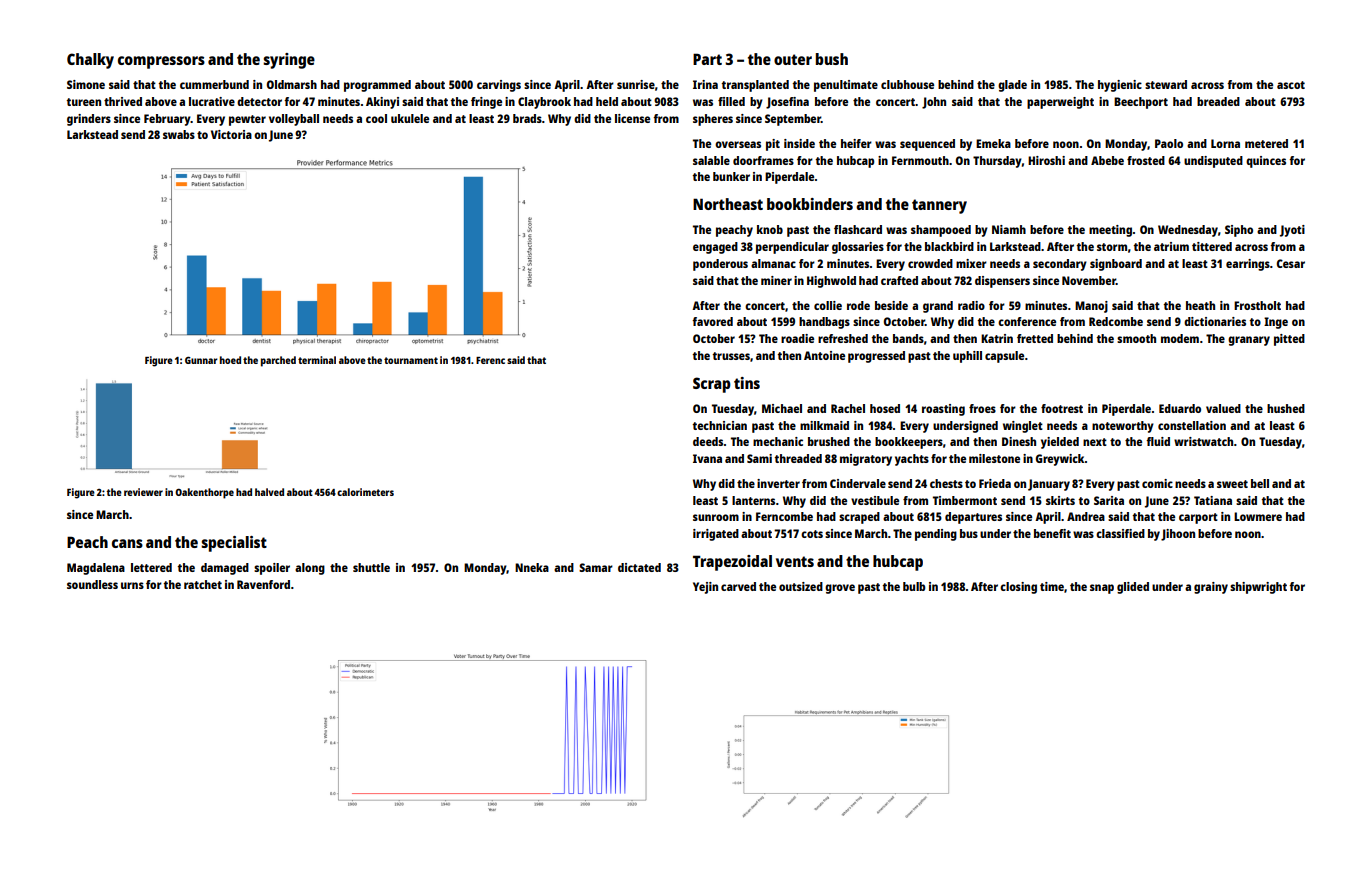 The width and height of the screenshot is (1372, 887). I want to click on metered, so click(1266, 143).
